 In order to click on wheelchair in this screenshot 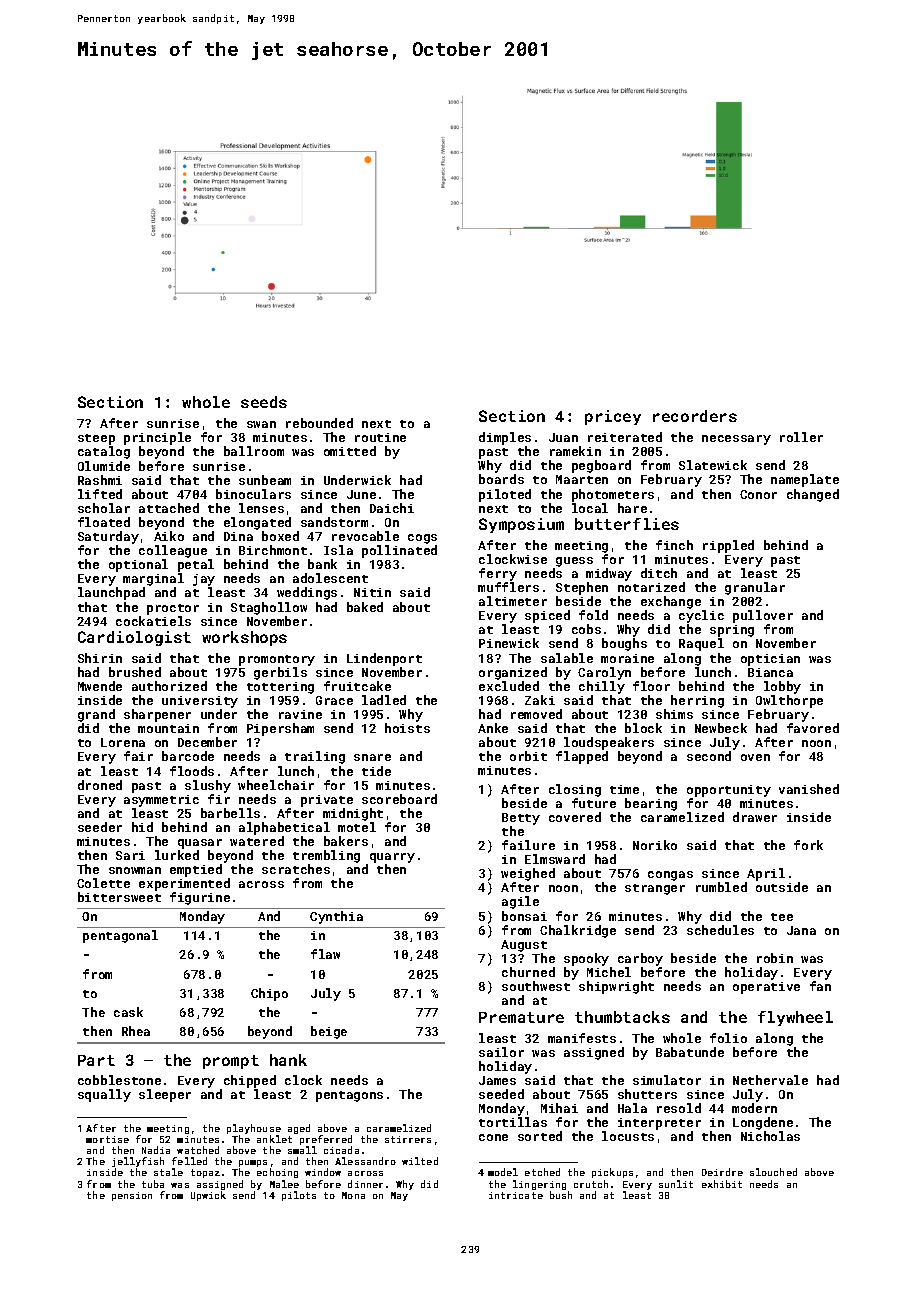, I will do `click(276, 785)`.
